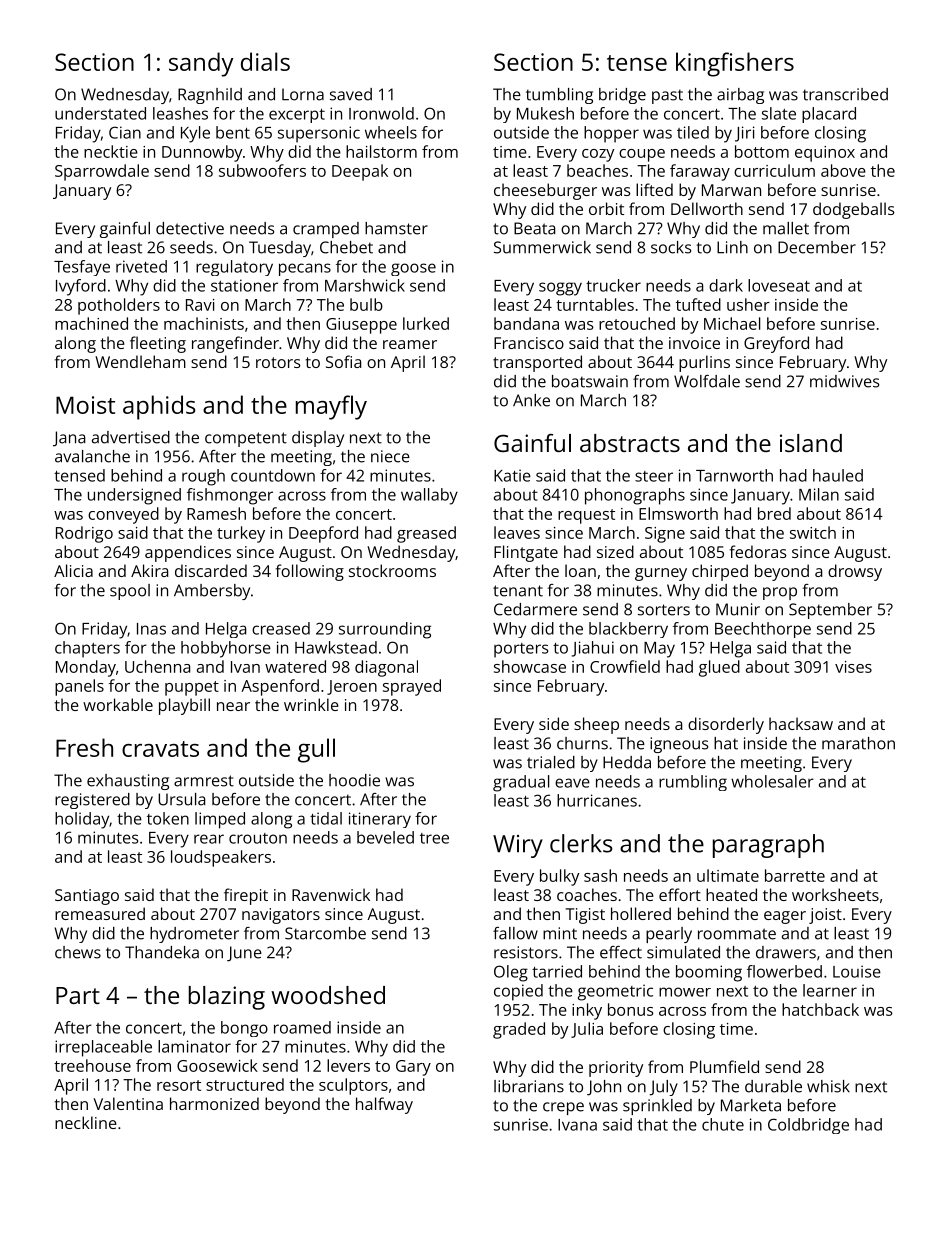  Describe the element at coordinates (380, 820) in the page. I see `itinerary` at that location.
